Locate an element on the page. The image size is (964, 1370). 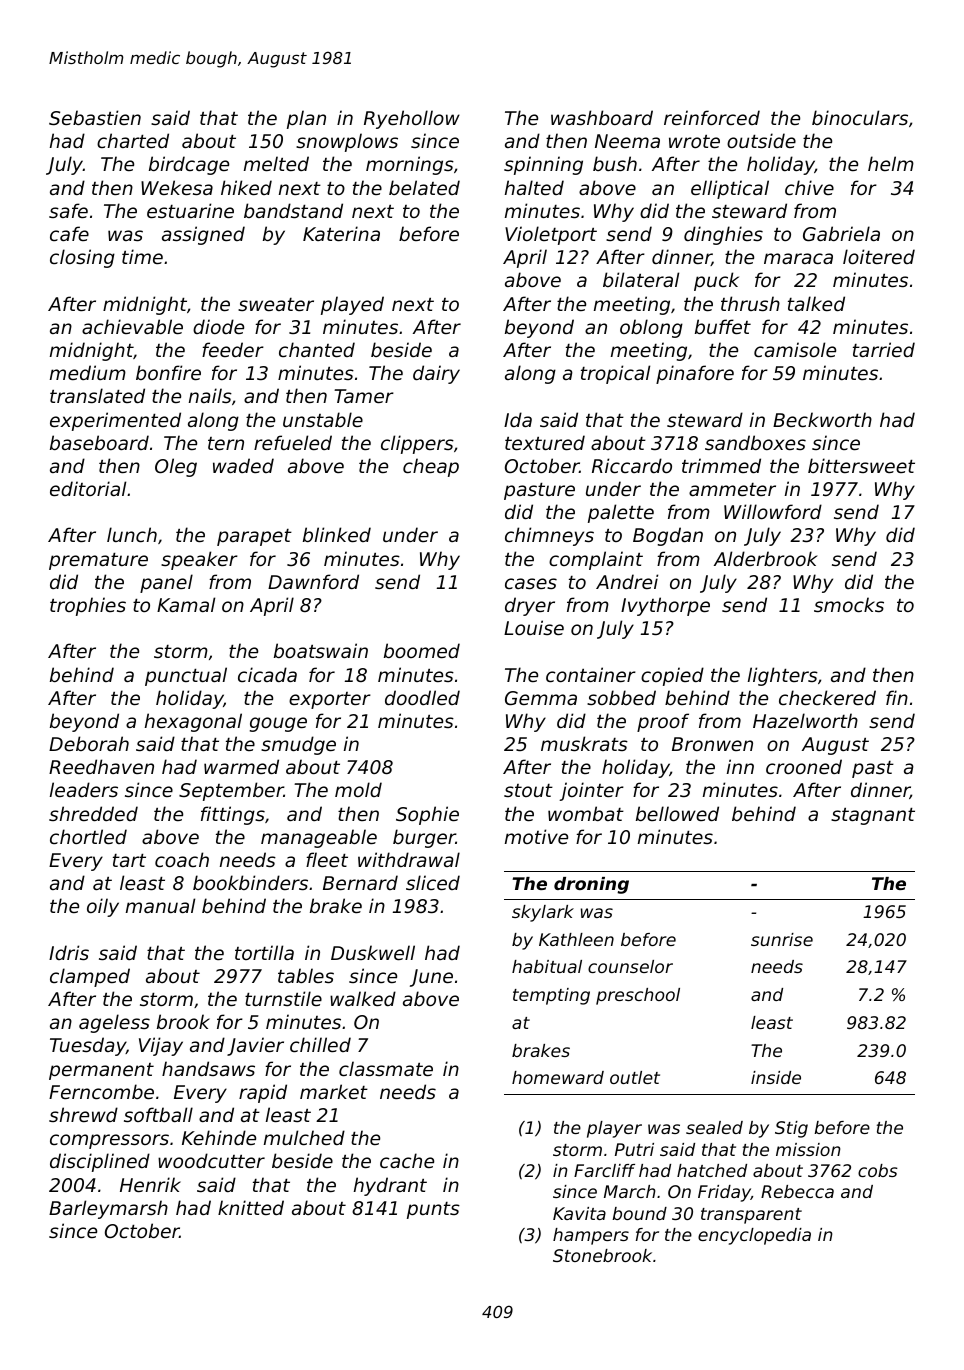
inside is located at coordinates (776, 1077).
